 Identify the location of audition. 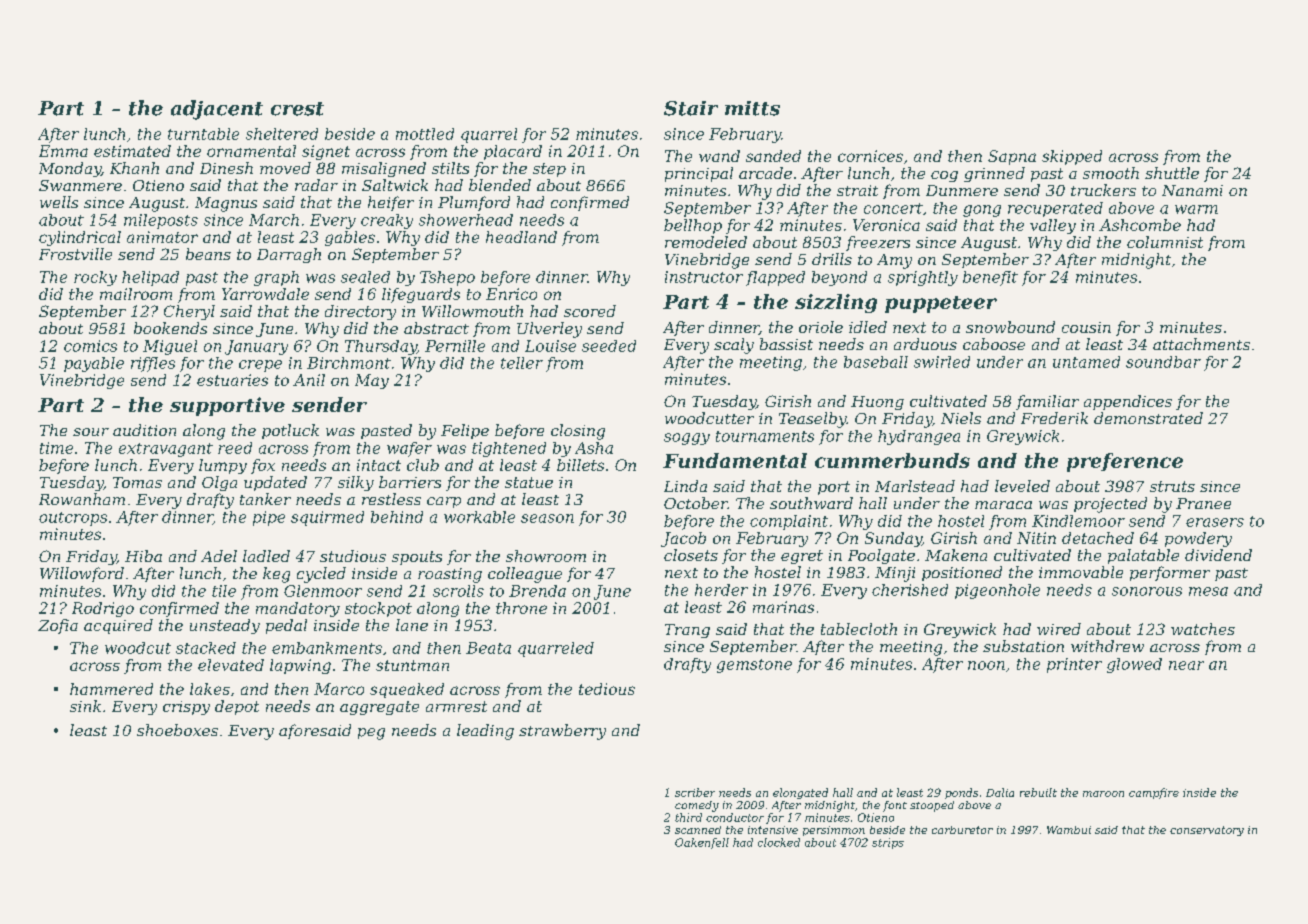
(144, 430).
